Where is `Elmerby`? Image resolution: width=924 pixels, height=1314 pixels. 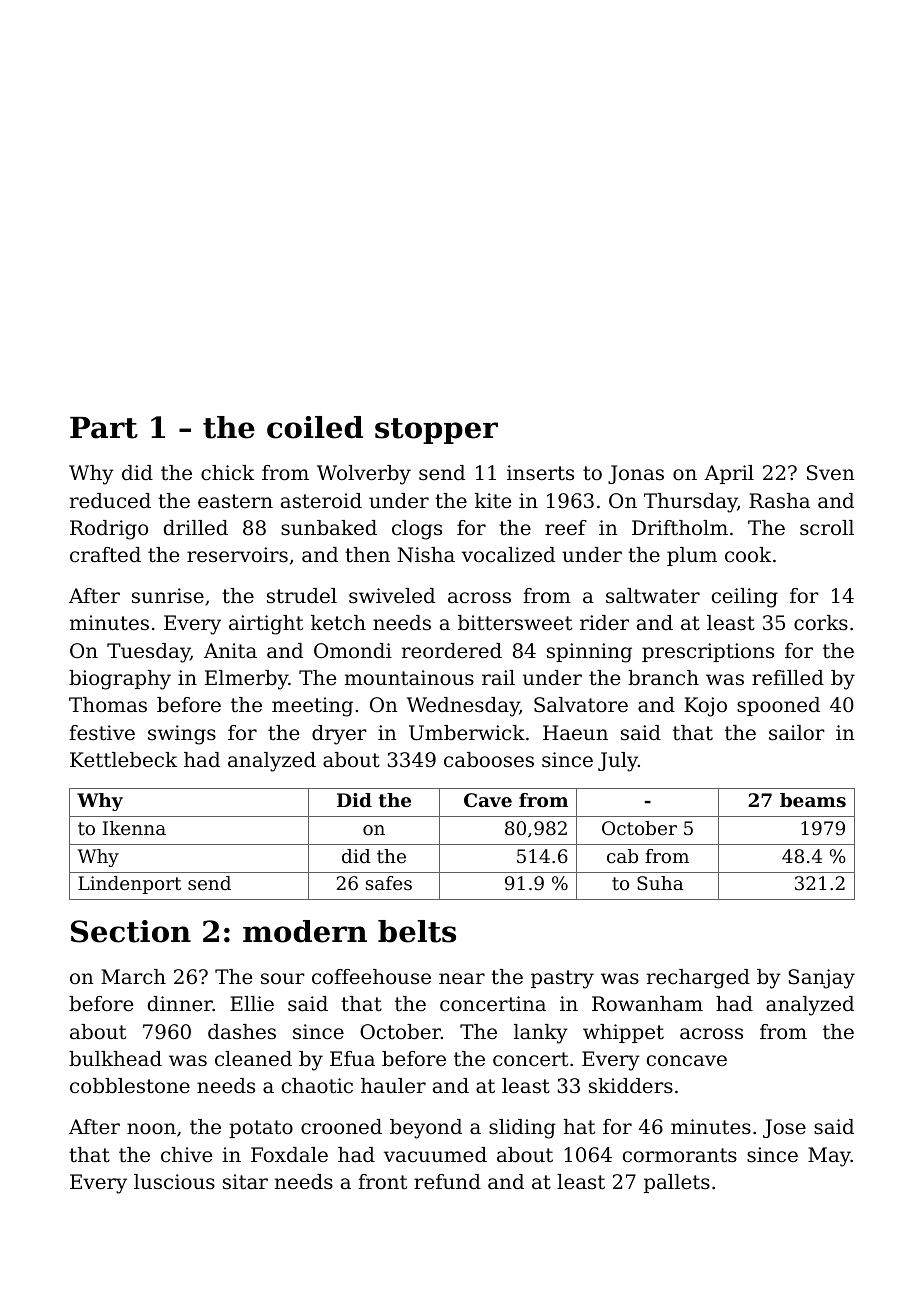 Elmerby is located at coordinates (247, 680).
